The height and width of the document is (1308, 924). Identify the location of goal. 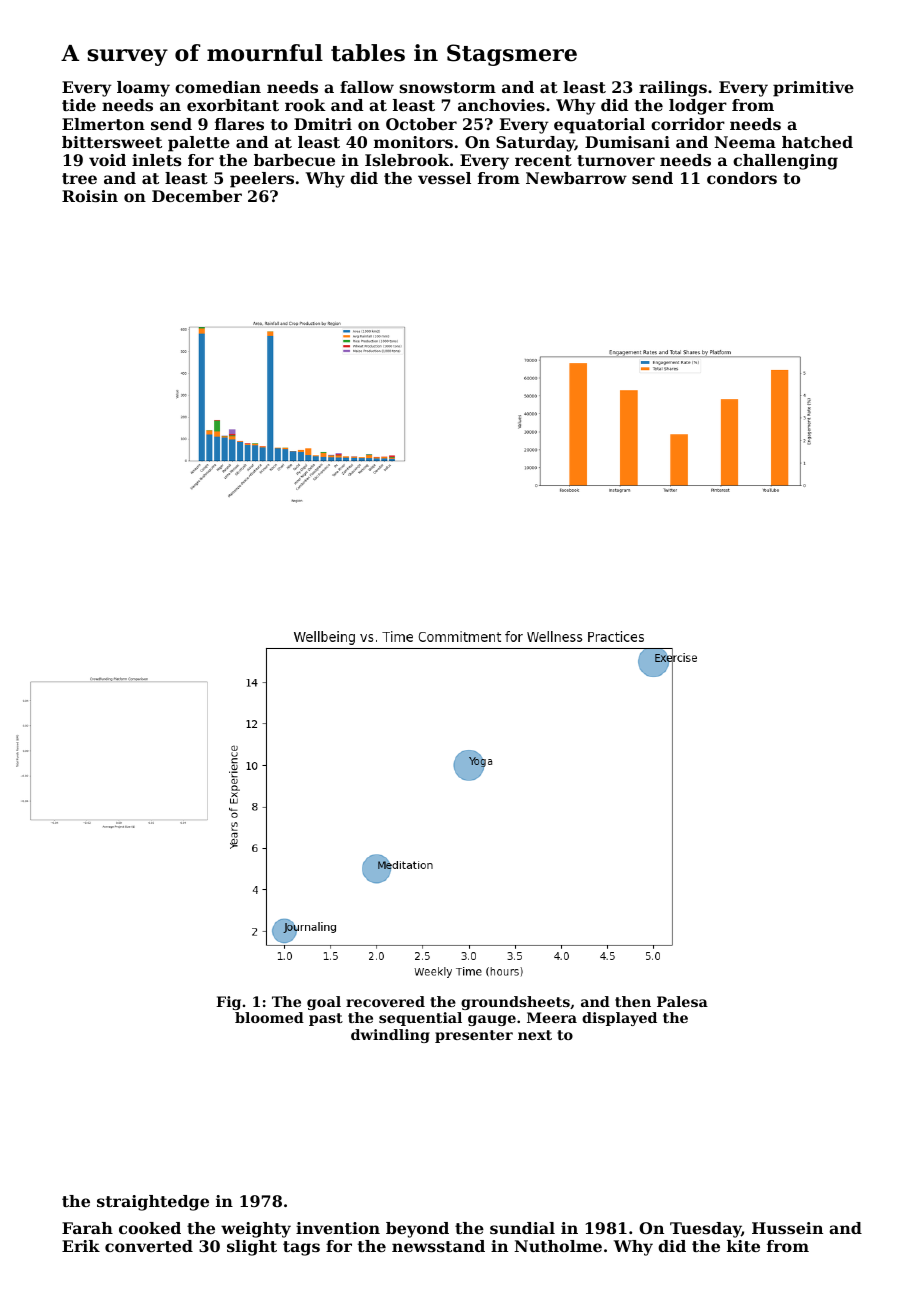
(324, 1003).
